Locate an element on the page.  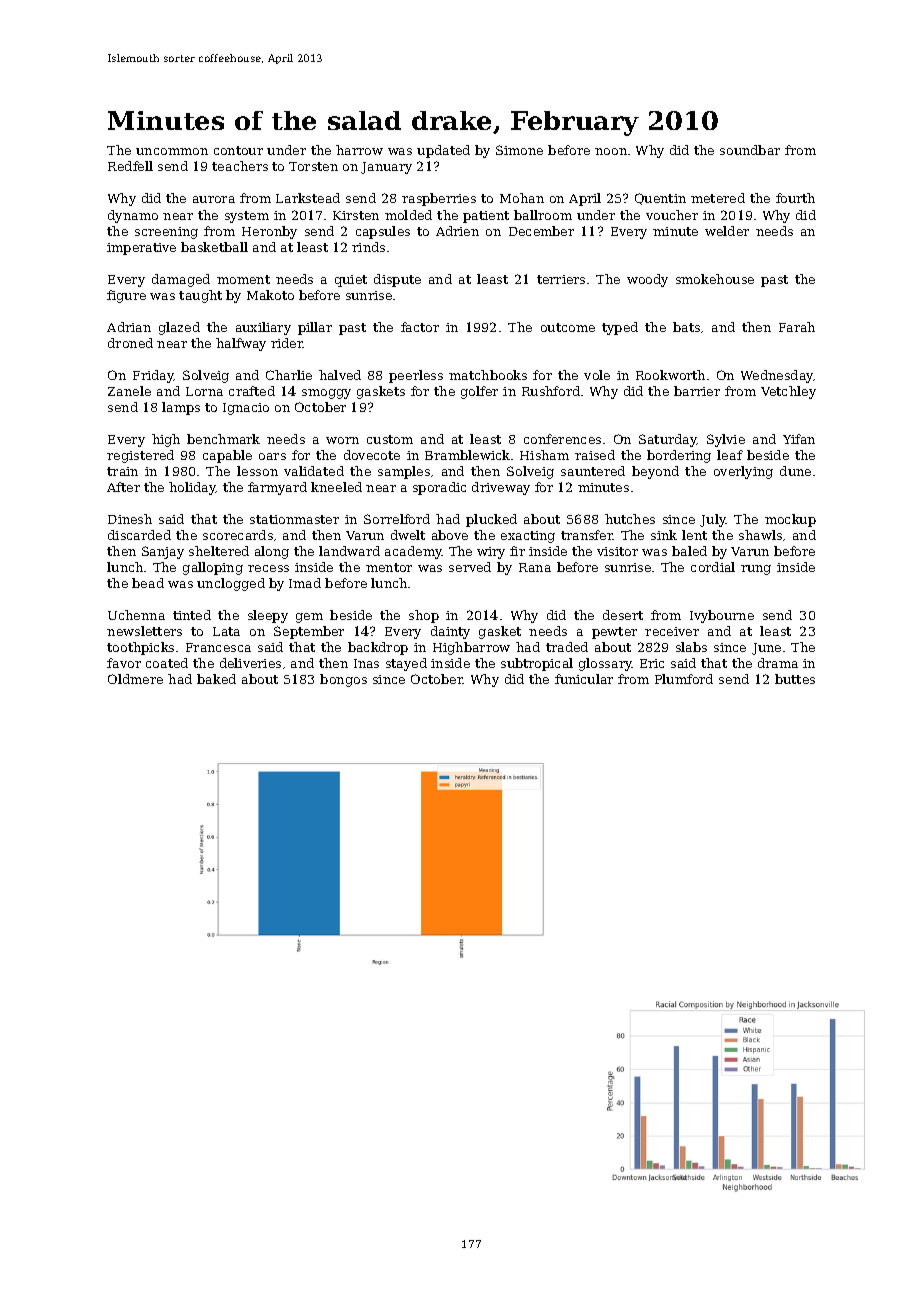
overlying is located at coordinates (743, 472).
